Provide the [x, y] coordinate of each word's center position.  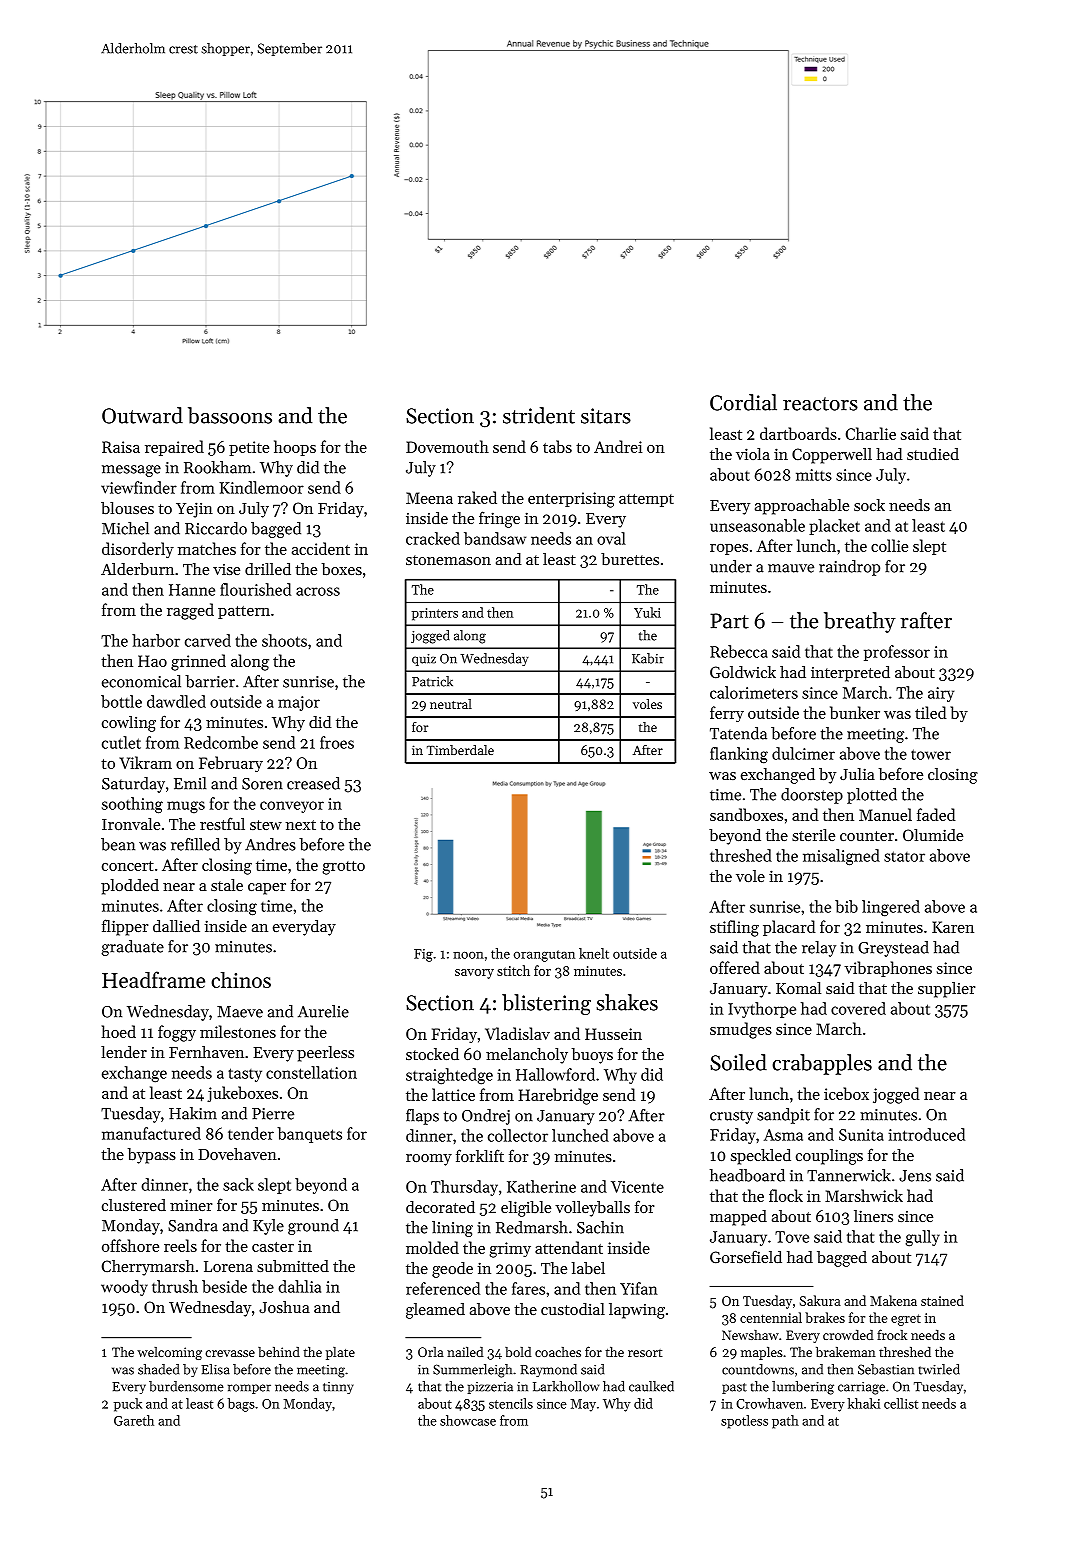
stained [942, 1300]
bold [518, 1352]
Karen [953, 927]
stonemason [448, 560]
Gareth [134, 1420]
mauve [791, 568]
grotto [344, 868]
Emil [190, 783]
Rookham [217, 467]
